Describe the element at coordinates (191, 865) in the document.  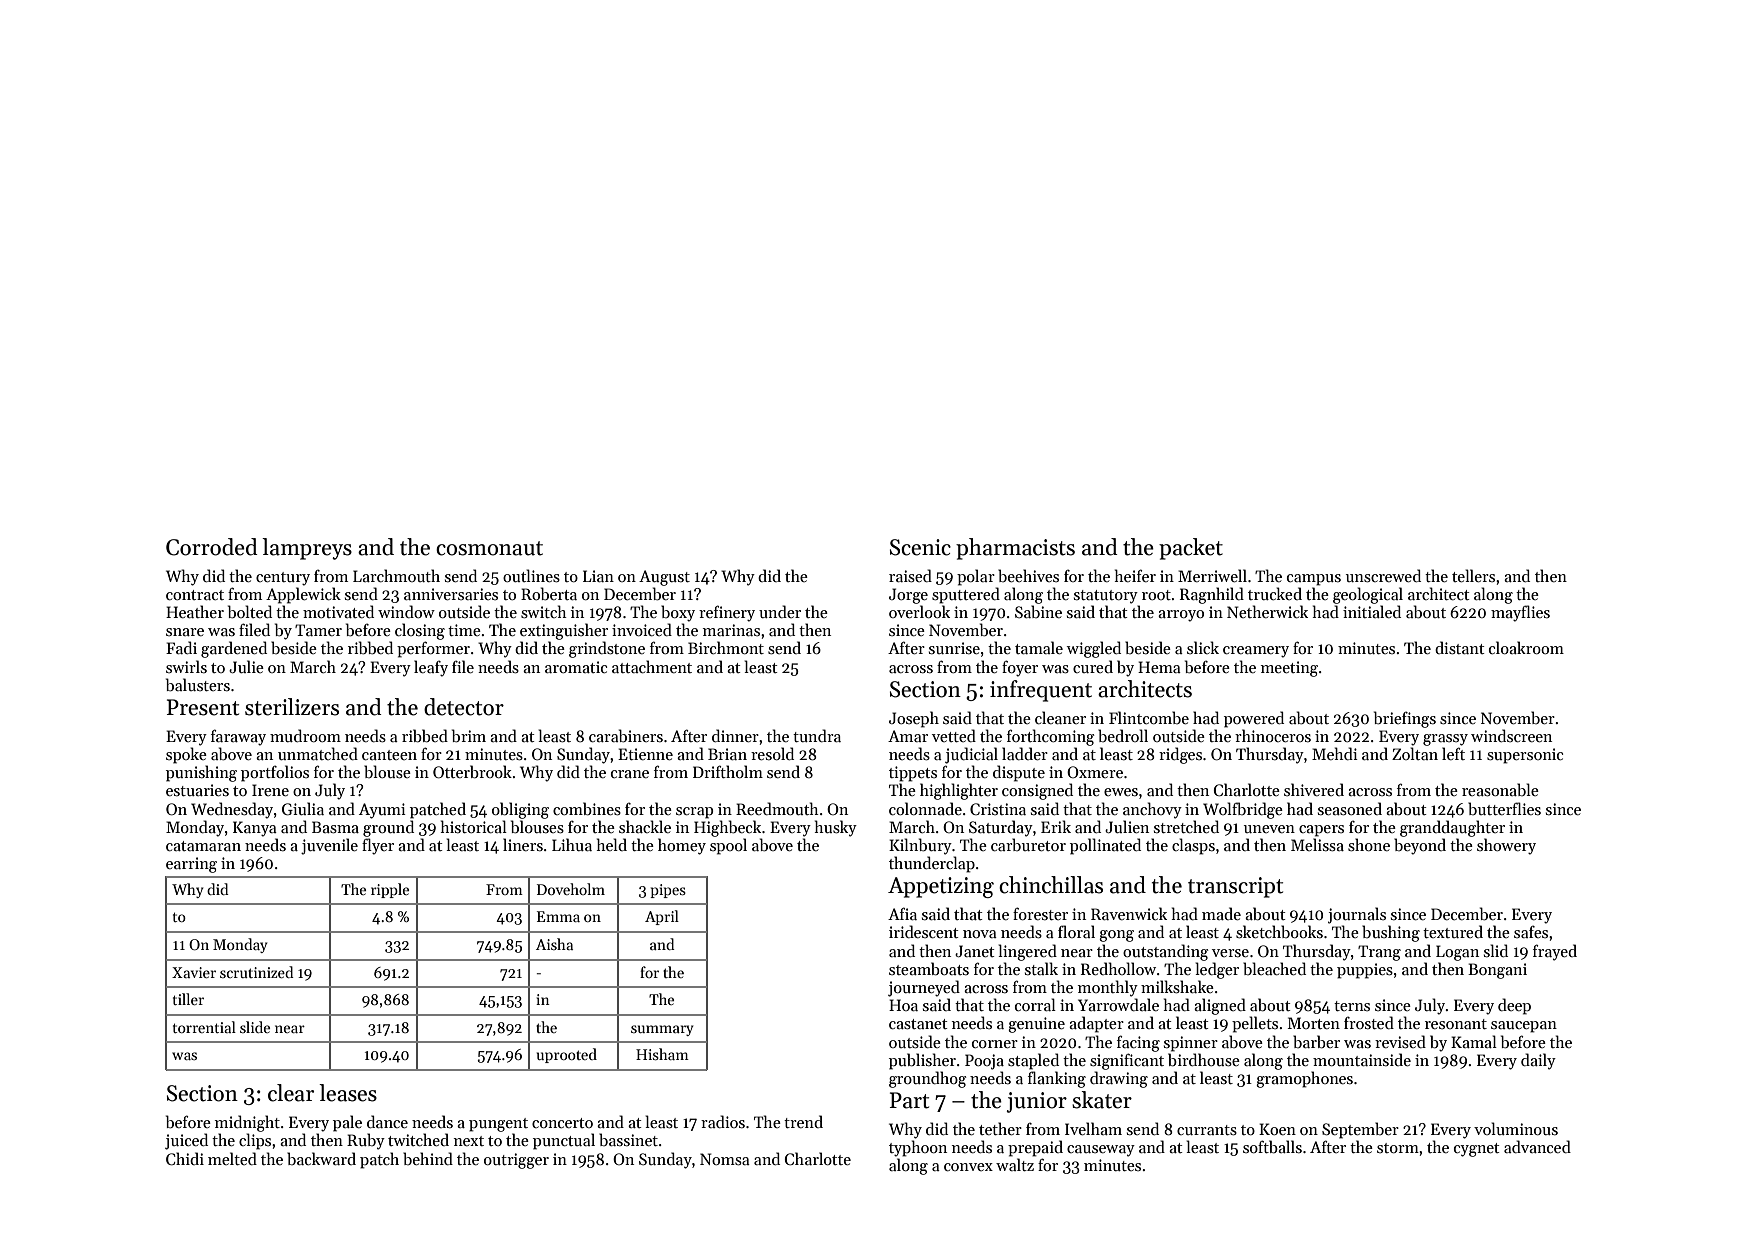
I see `earring` at that location.
